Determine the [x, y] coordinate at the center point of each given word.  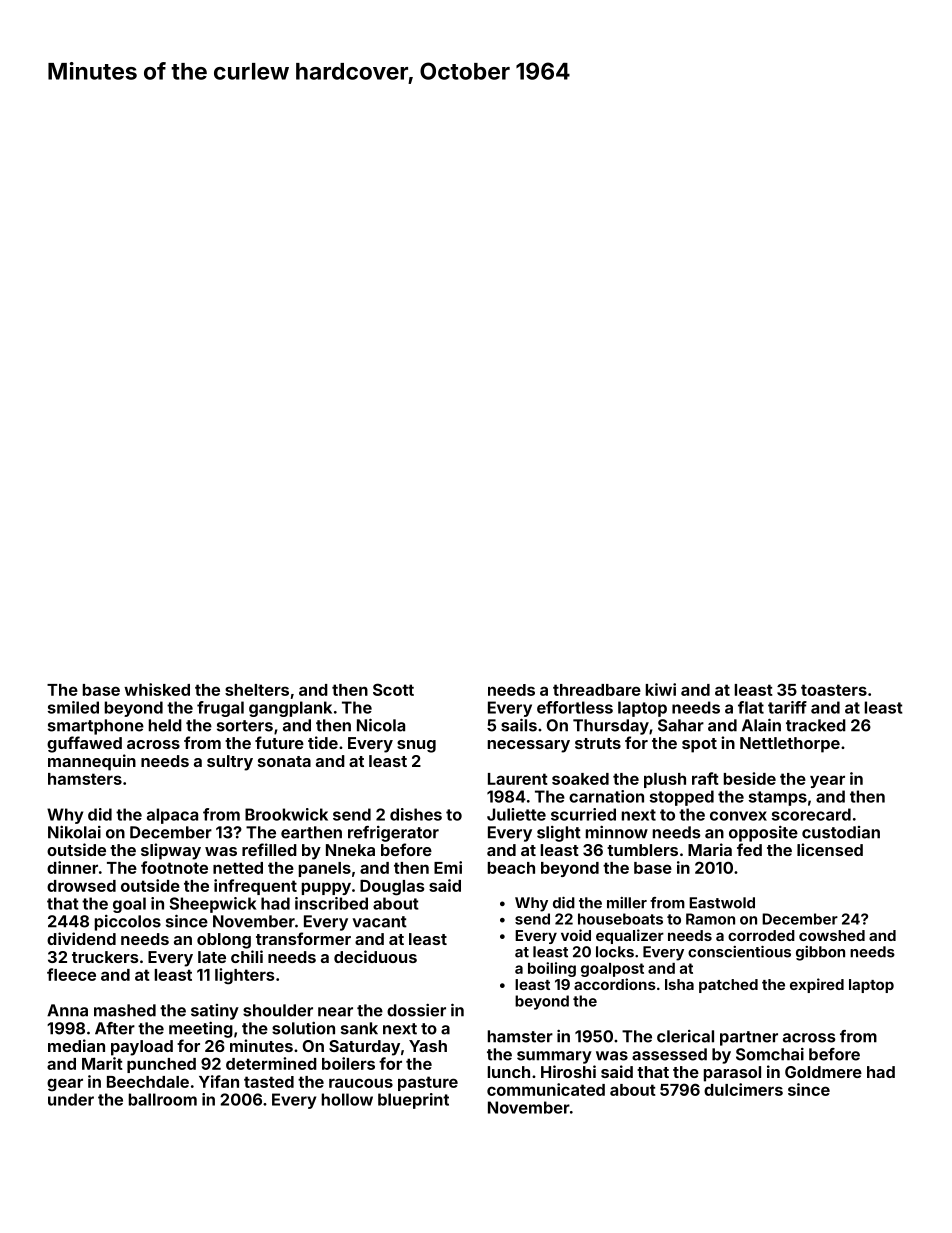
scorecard [811, 814]
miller [627, 903]
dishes [416, 814]
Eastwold [722, 903]
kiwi [661, 689]
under [71, 1099]
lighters [244, 976]
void [576, 935]
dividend [81, 938]
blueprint [413, 1101]
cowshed [832, 935]
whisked [157, 689]
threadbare [597, 690]
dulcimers [743, 1089]
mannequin [92, 762]
